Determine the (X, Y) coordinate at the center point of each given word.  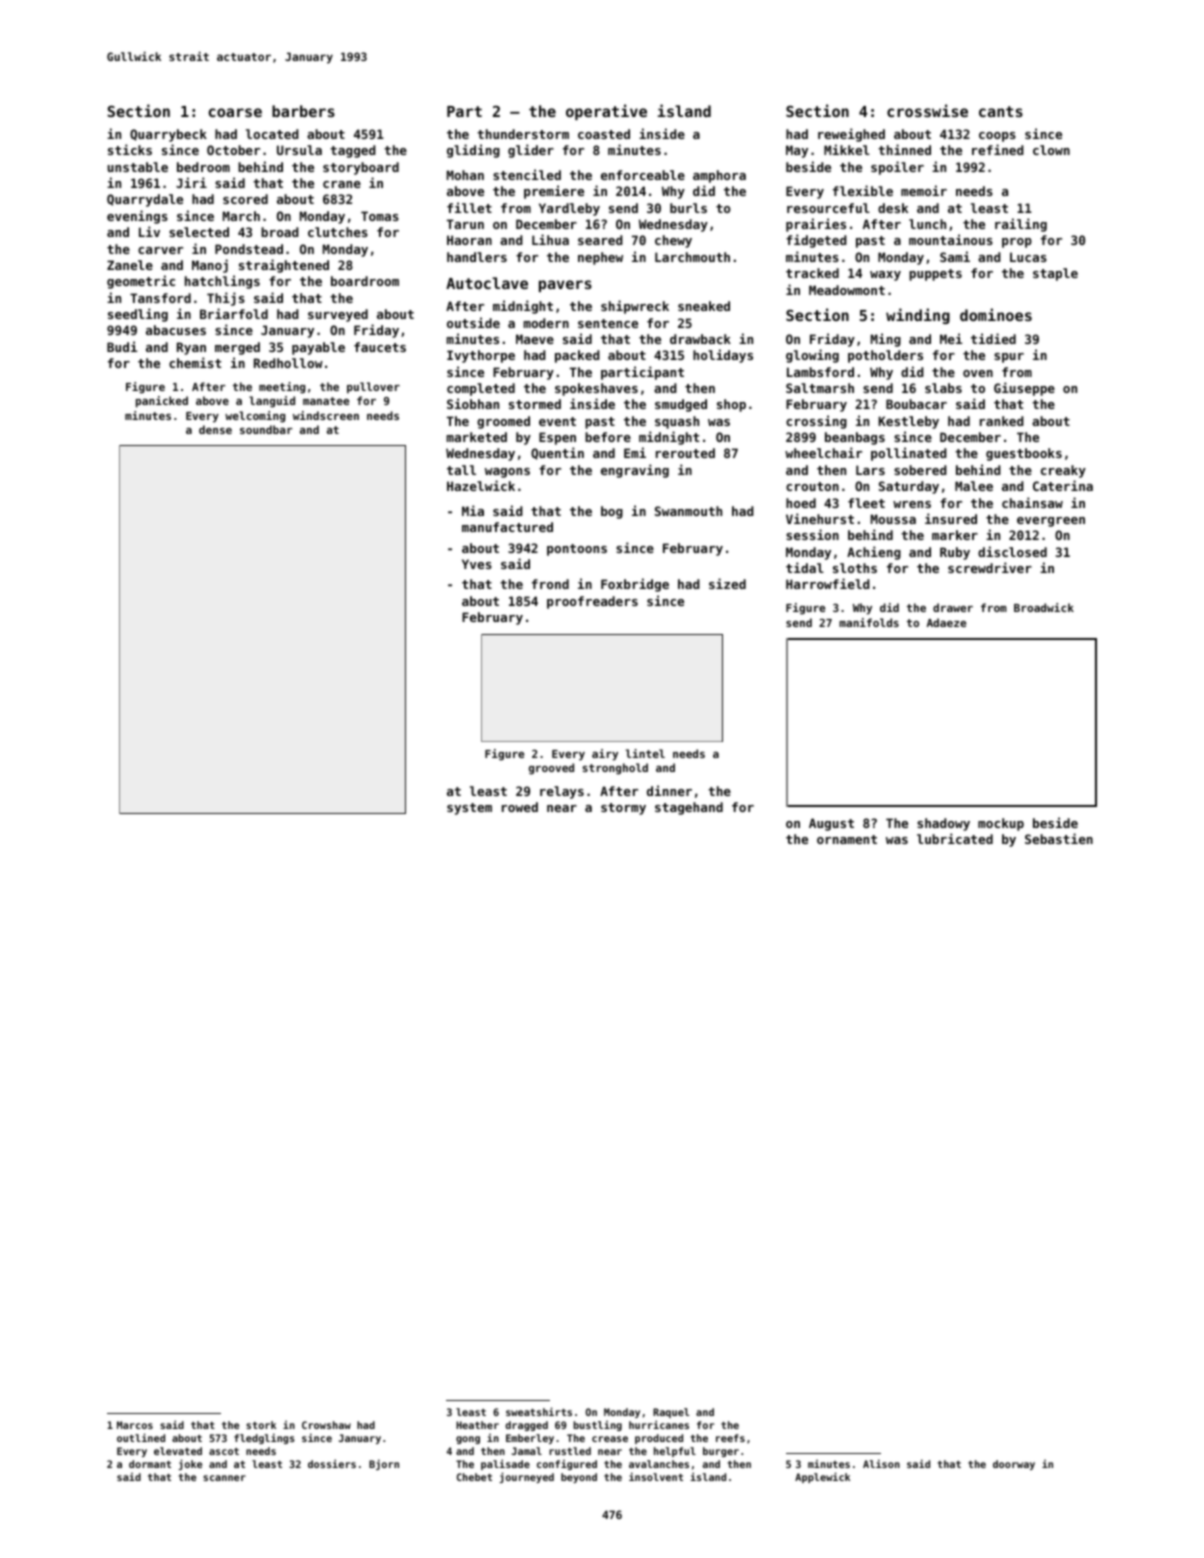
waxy (885, 276)
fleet (866, 503)
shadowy (943, 824)
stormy (623, 809)
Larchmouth (692, 257)
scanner (224, 1478)
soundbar (266, 429)
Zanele (130, 265)
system (469, 809)
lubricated (955, 838)
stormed (535, 404)
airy (605, 755)
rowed (520, 807)
